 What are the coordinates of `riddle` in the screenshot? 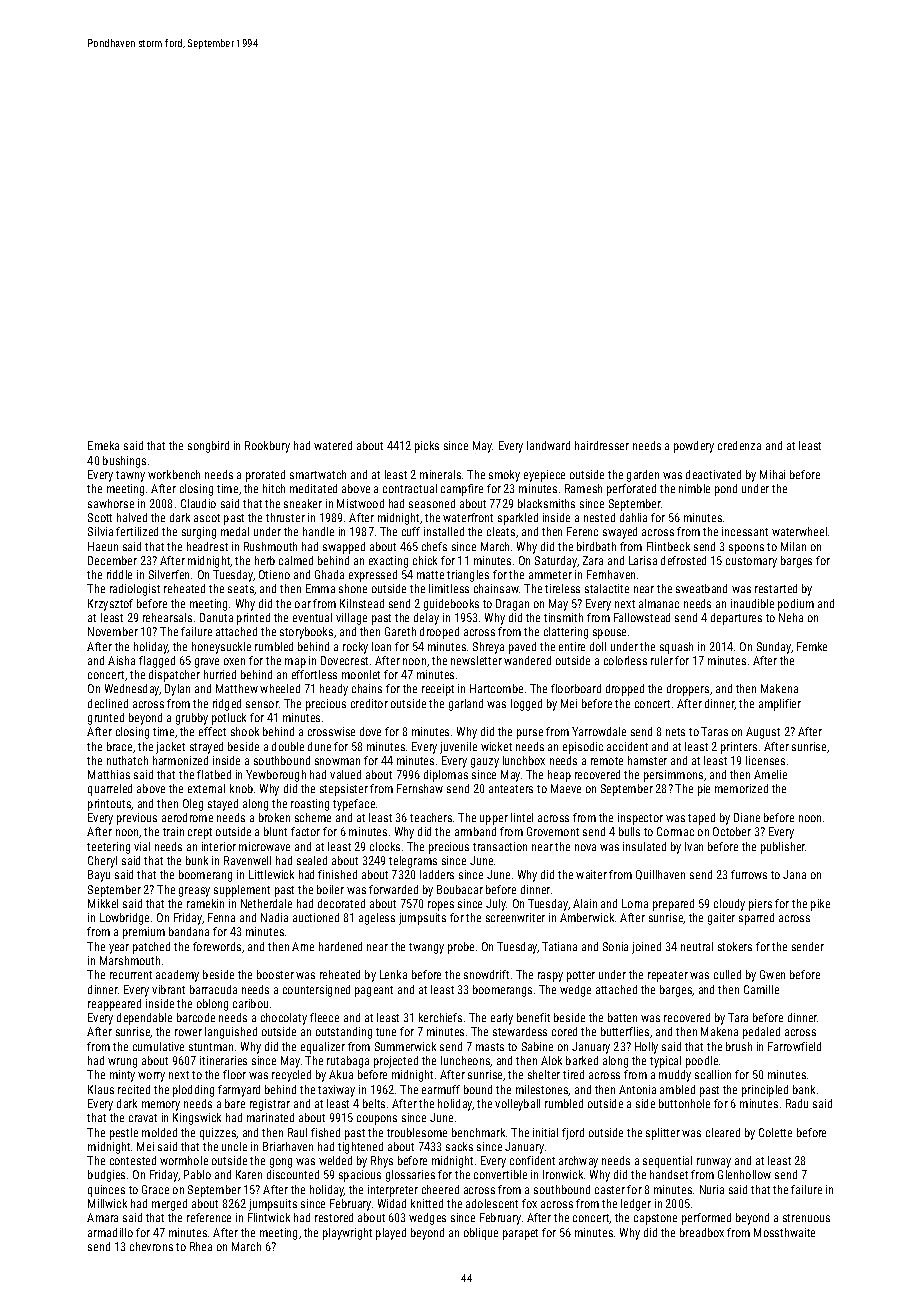 It's located at (119, 574).
